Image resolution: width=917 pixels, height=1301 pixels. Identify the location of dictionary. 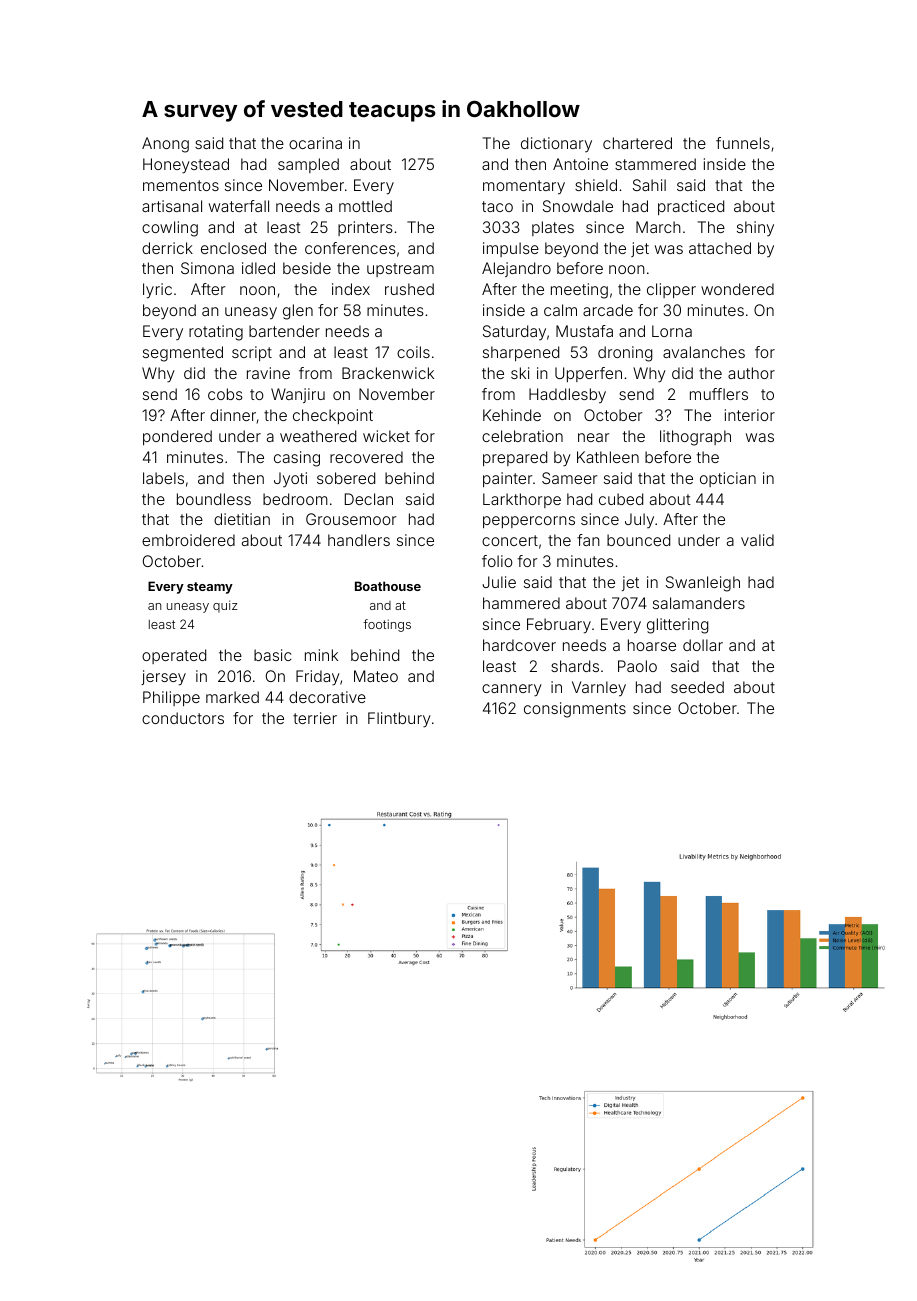
(556, 144).
